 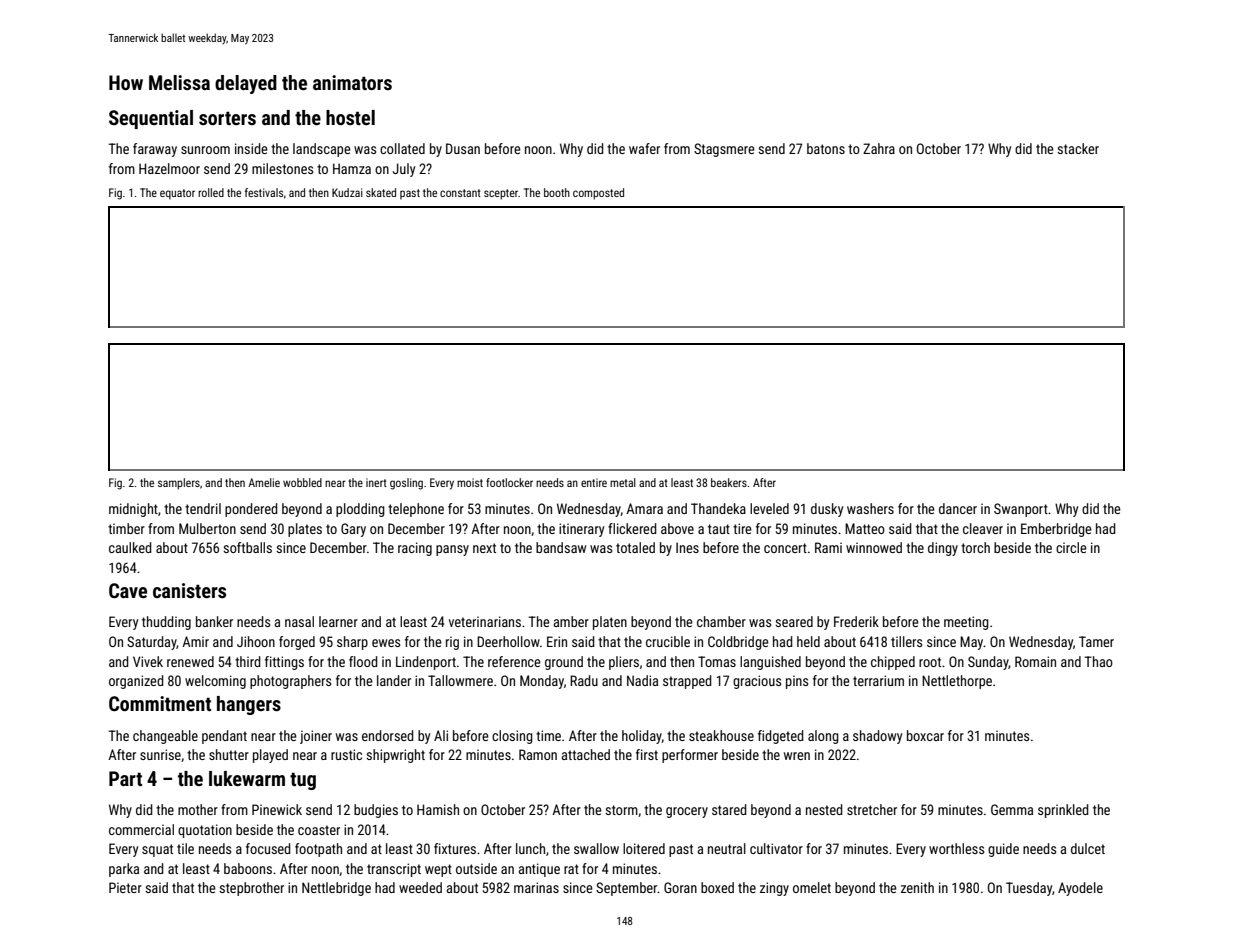 I want to click on Stagsmere, so click(x=724, y=150).
